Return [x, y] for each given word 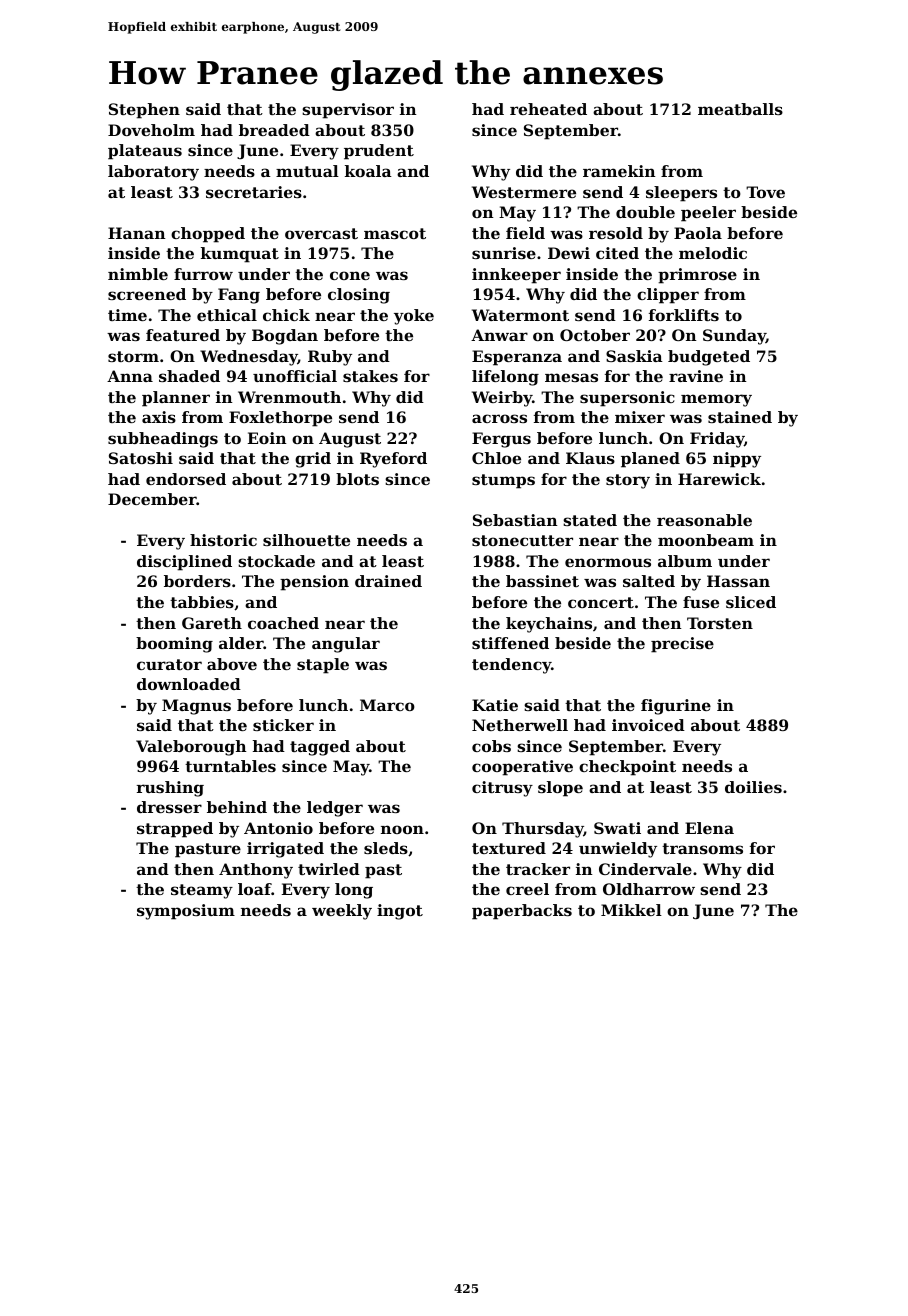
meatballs [740, 109]
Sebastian [515, 520]
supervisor [348, 111]
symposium [186, 912]
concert [601, 602]
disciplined [184, 563]
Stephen [144, 111]
